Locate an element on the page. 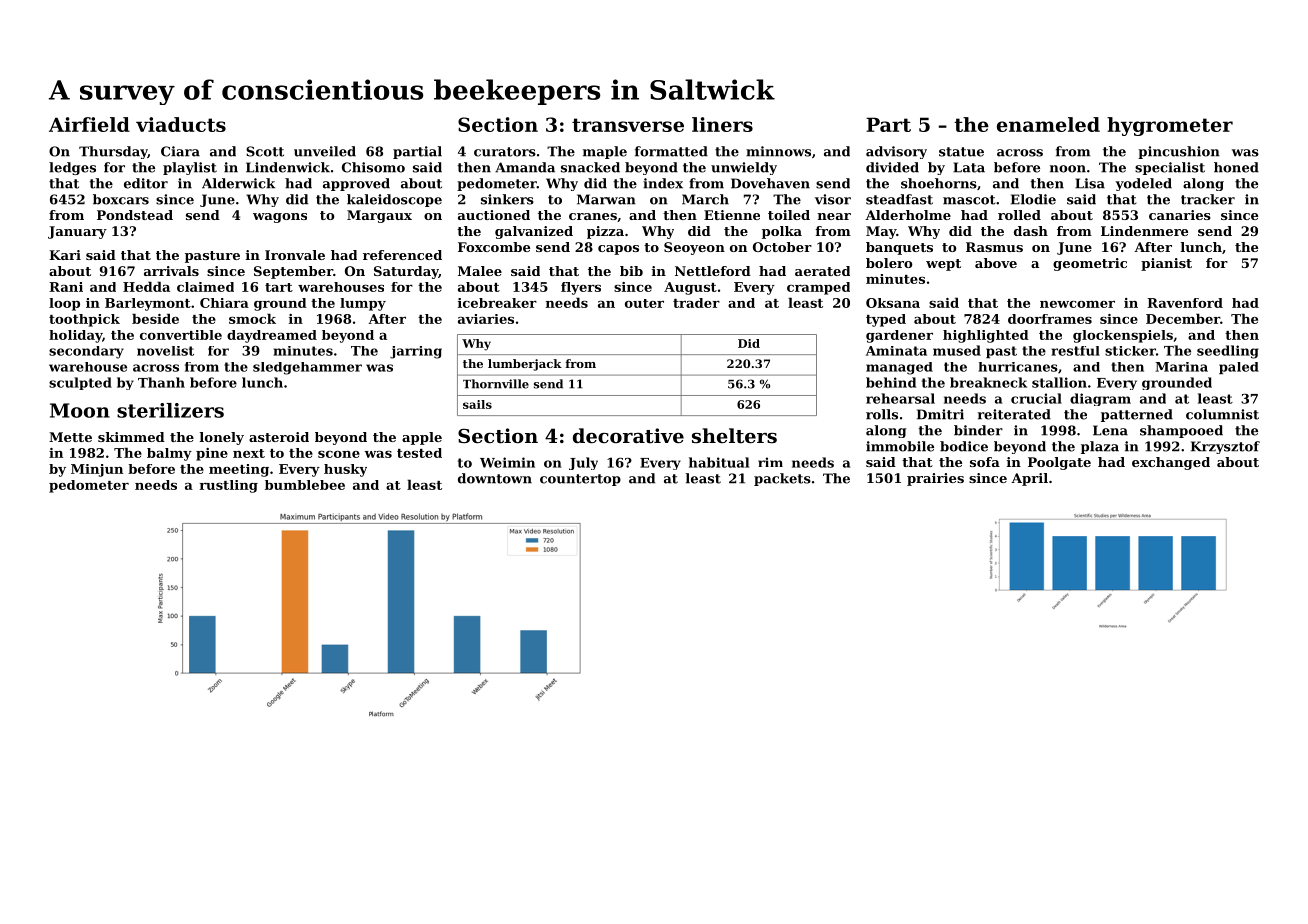 This document has height=924, width=1308. unveiled is located at coordinates (325, 151).
